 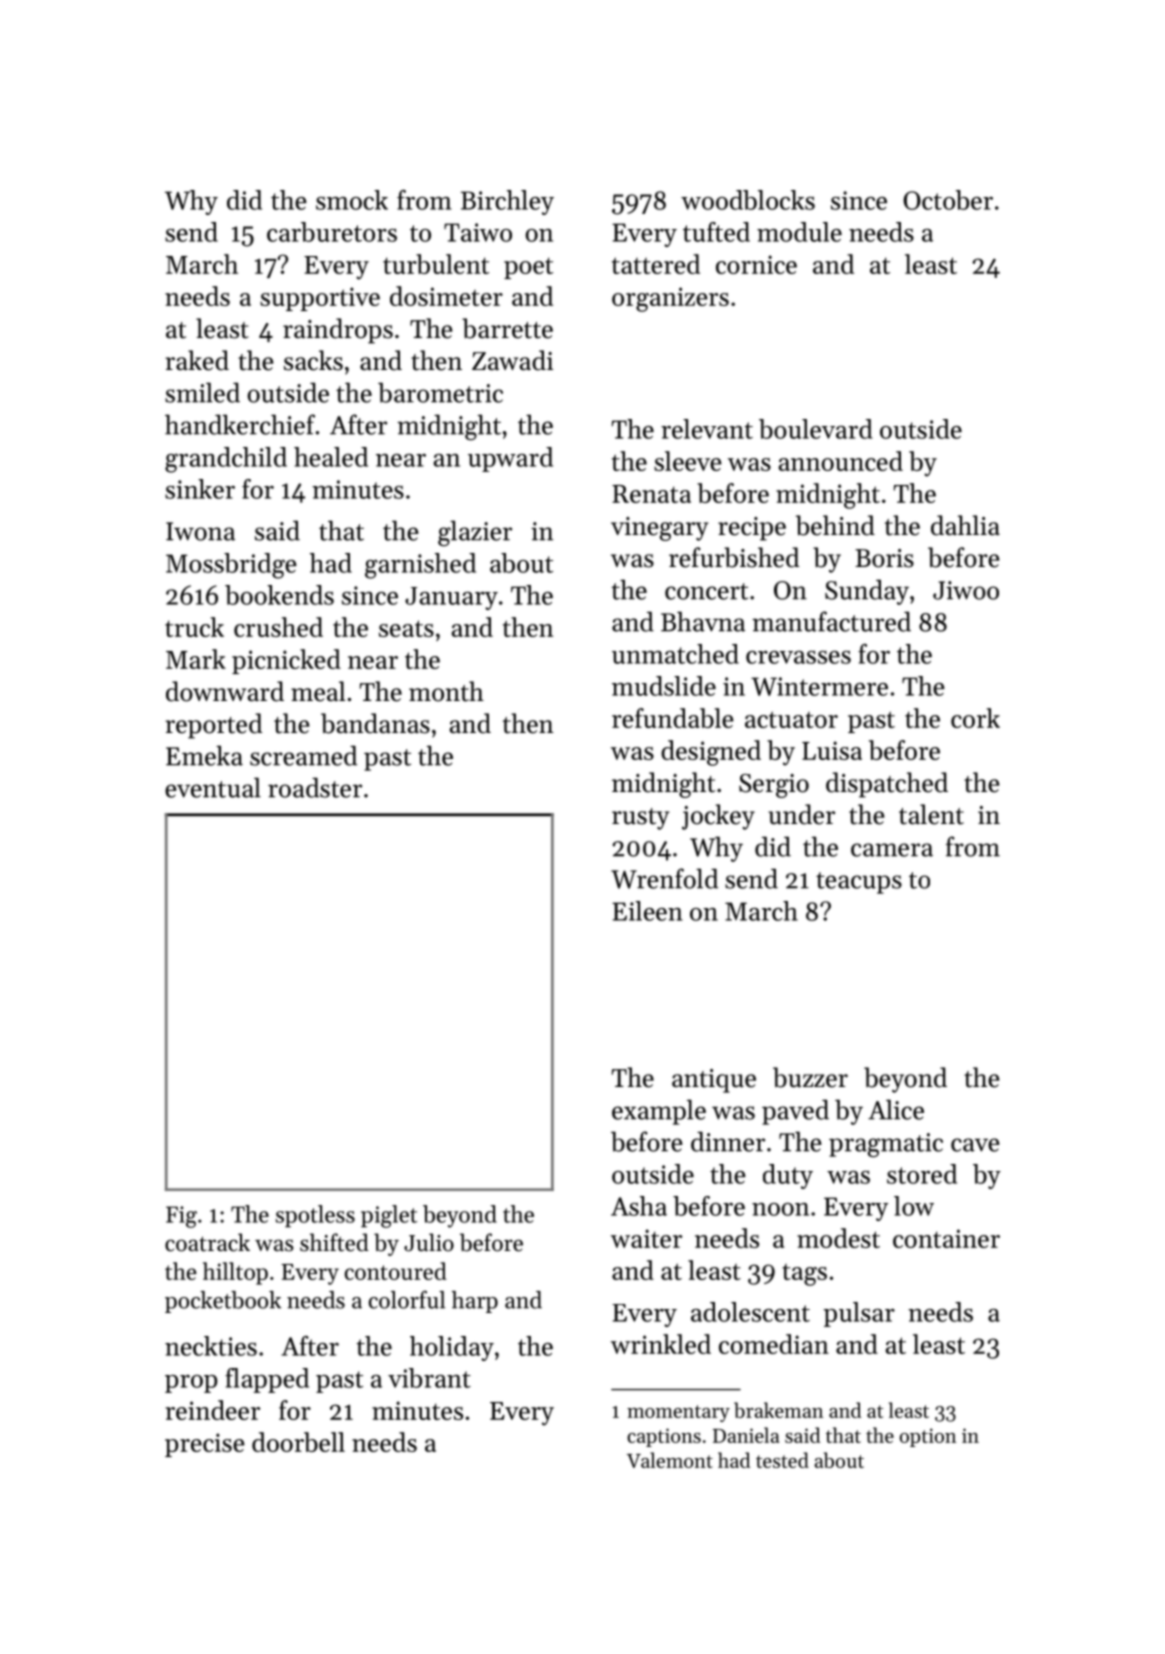 What do you see at coordinates (197, 360) in the image?
I see `raked` at bounding box center [197, 360].
